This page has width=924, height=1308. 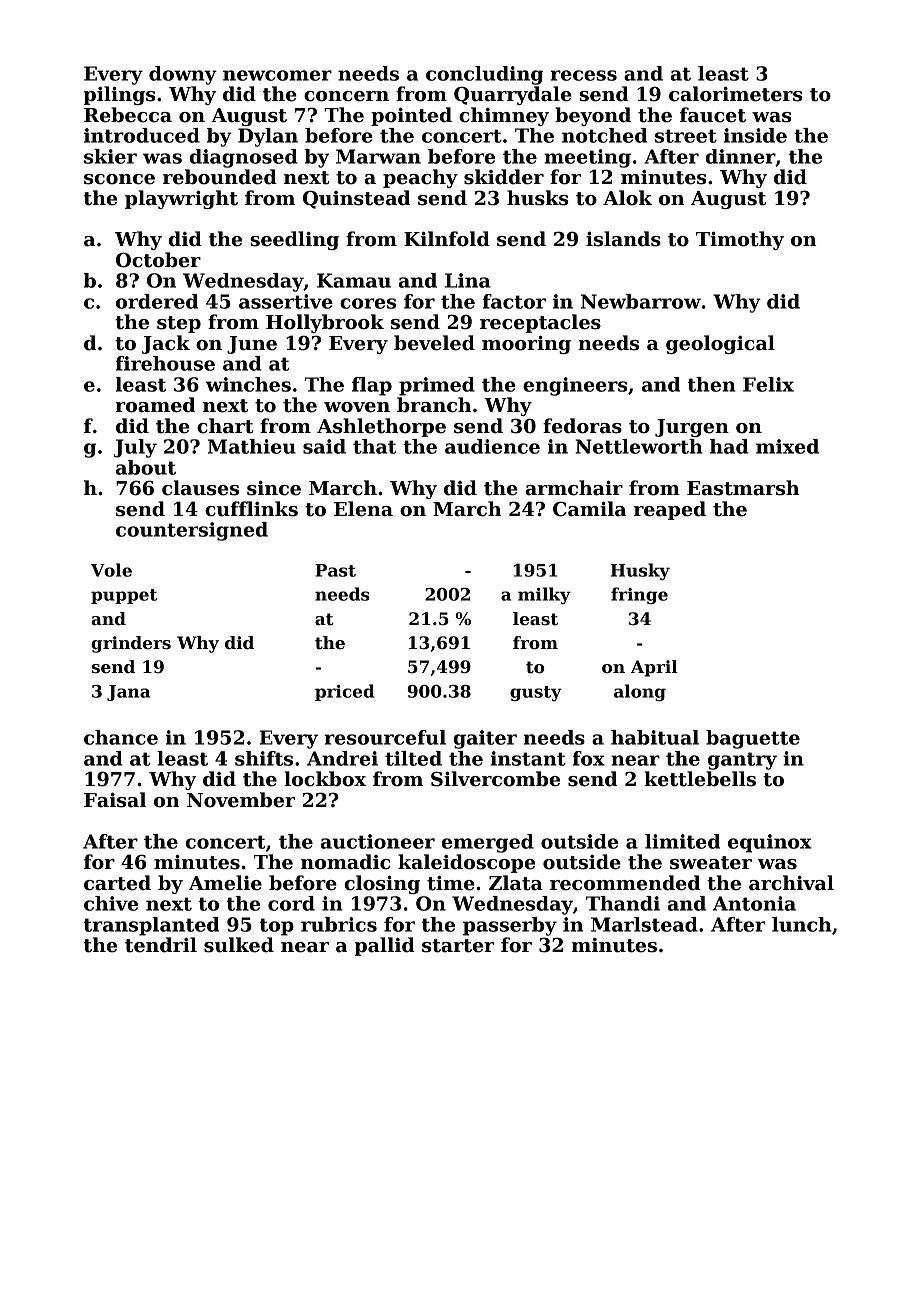 What do you see at coordinates (802, 924) in the page?
I see `lunch` at bounding box center [802, 924].
